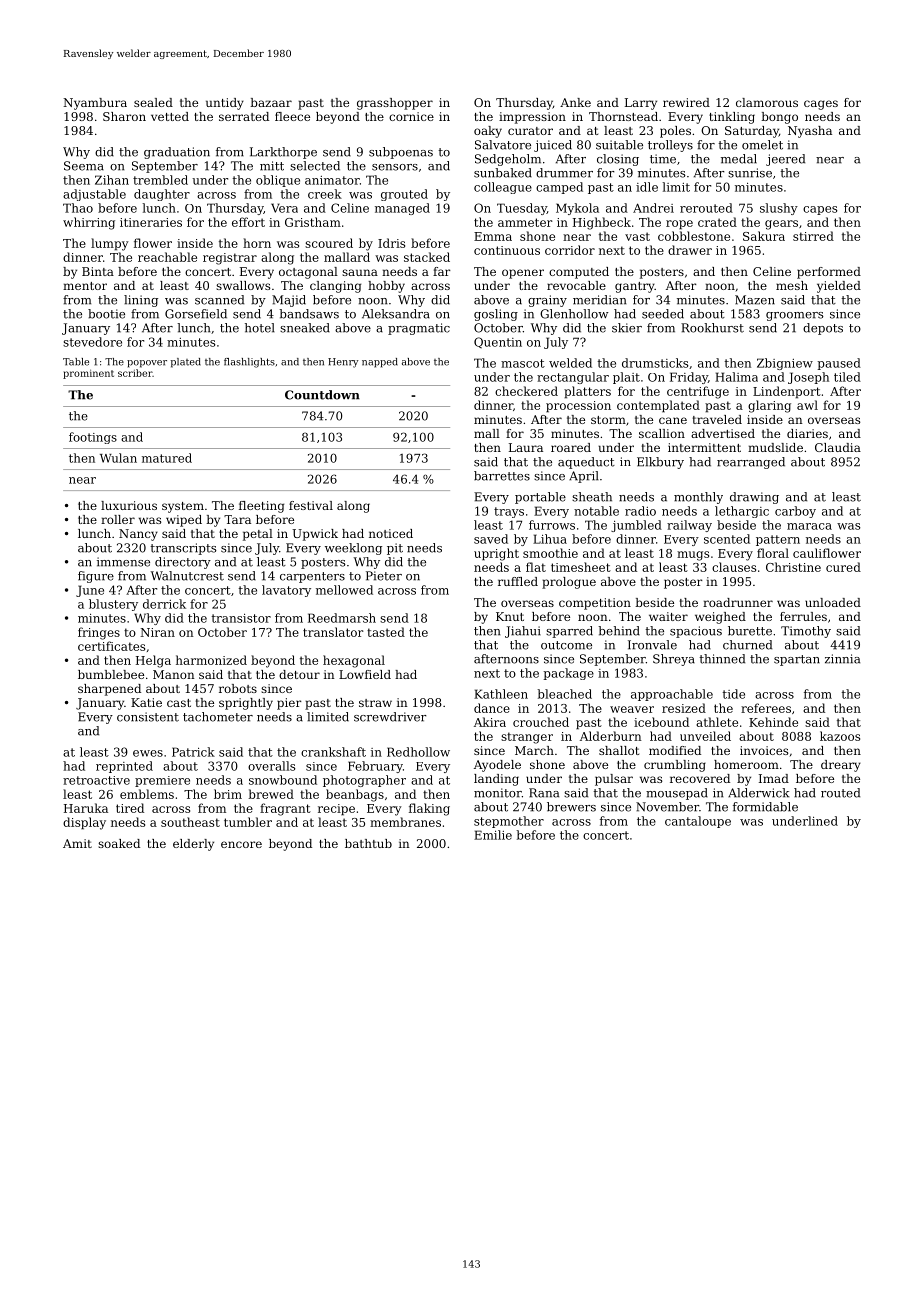  What do you see at coordinates (343, 363) in the page?
I see `Henry` at bounding box center [343, 363].
